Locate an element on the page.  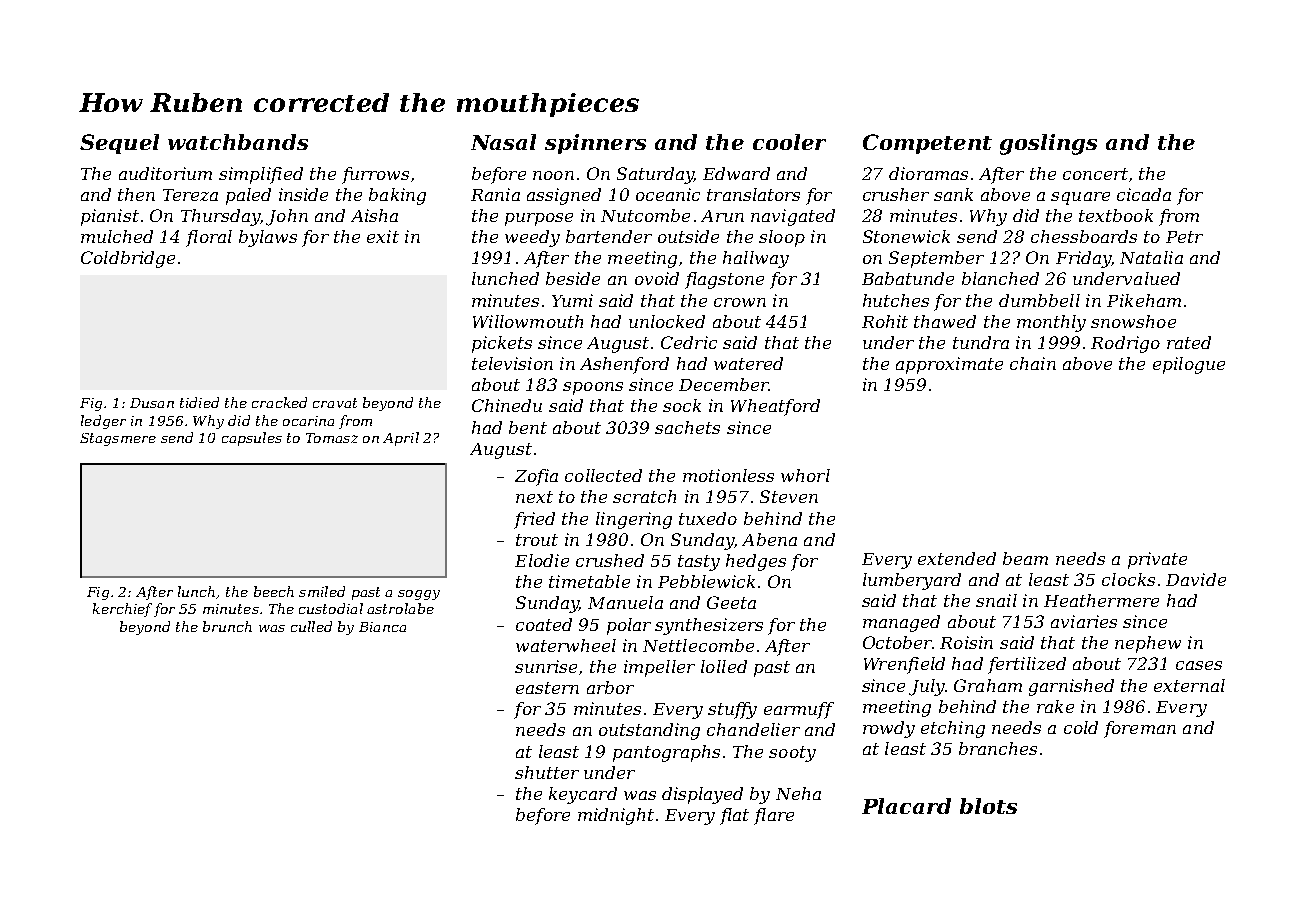
cicada is located at coordinates (1144, 194).
